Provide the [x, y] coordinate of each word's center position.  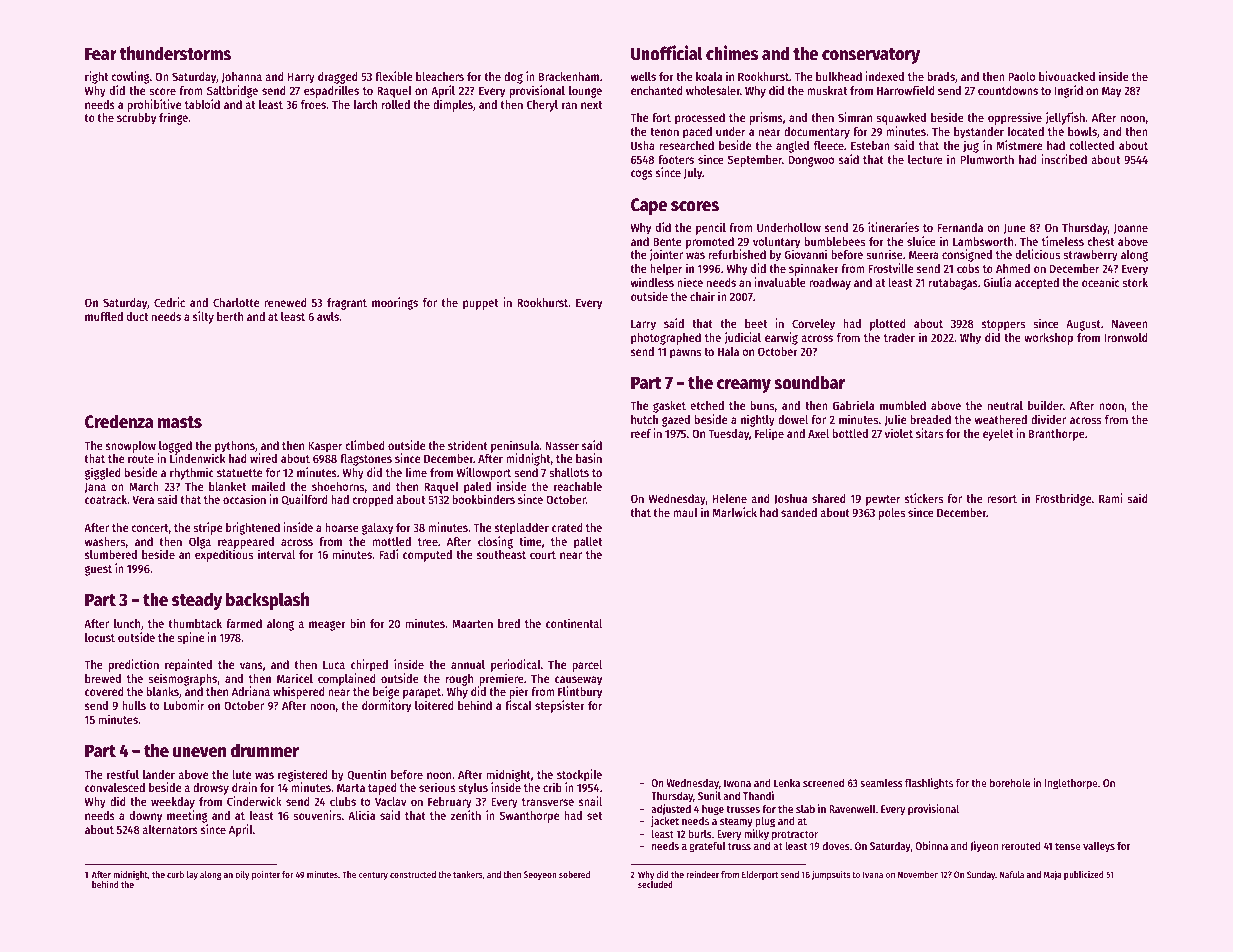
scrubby [136, 119]
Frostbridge [1063, 499]
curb [175, 874]
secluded [655, 884]
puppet [480, 304]
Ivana [873, 874]
